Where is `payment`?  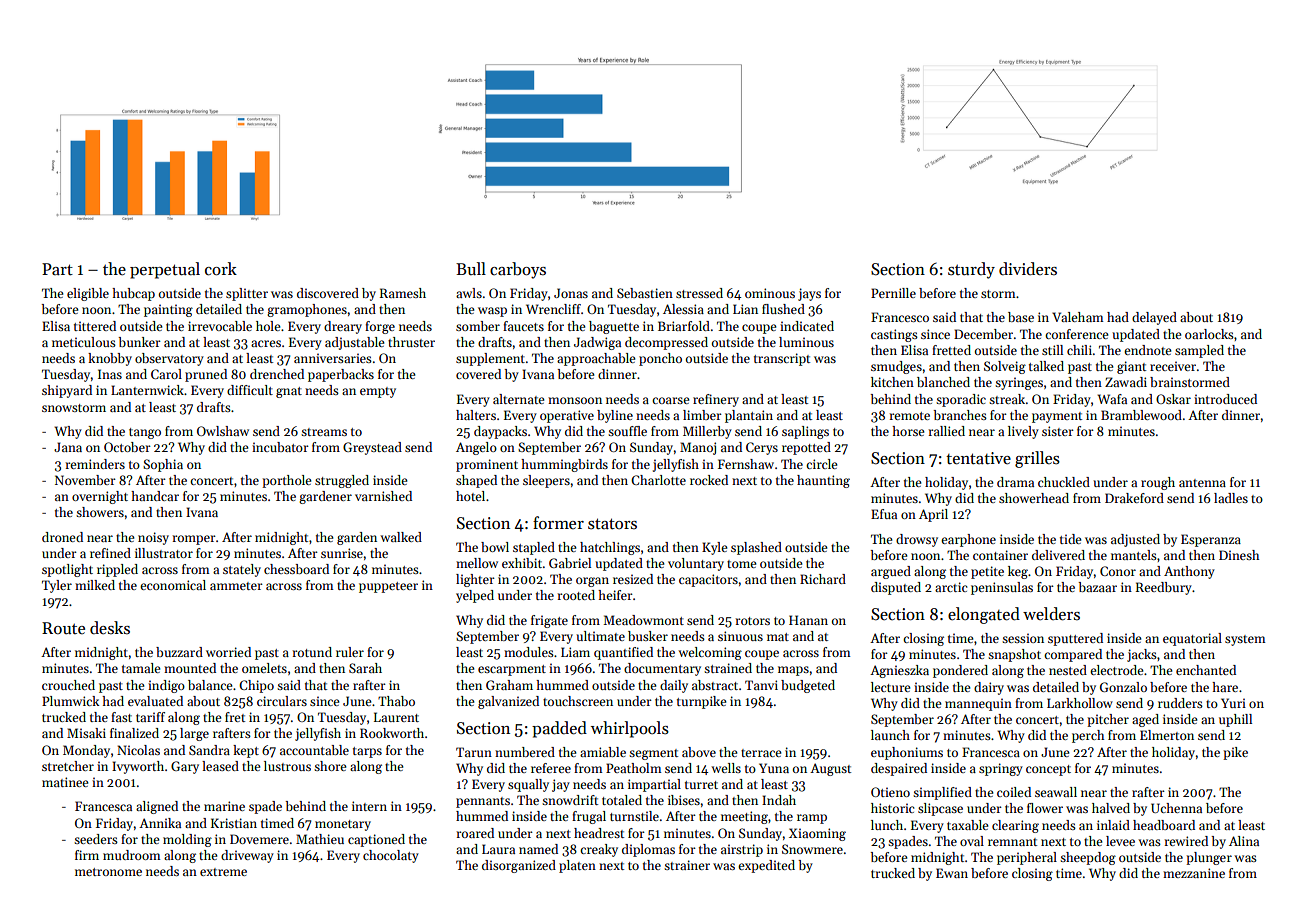 payment is located at coordinates (1057, 417).
